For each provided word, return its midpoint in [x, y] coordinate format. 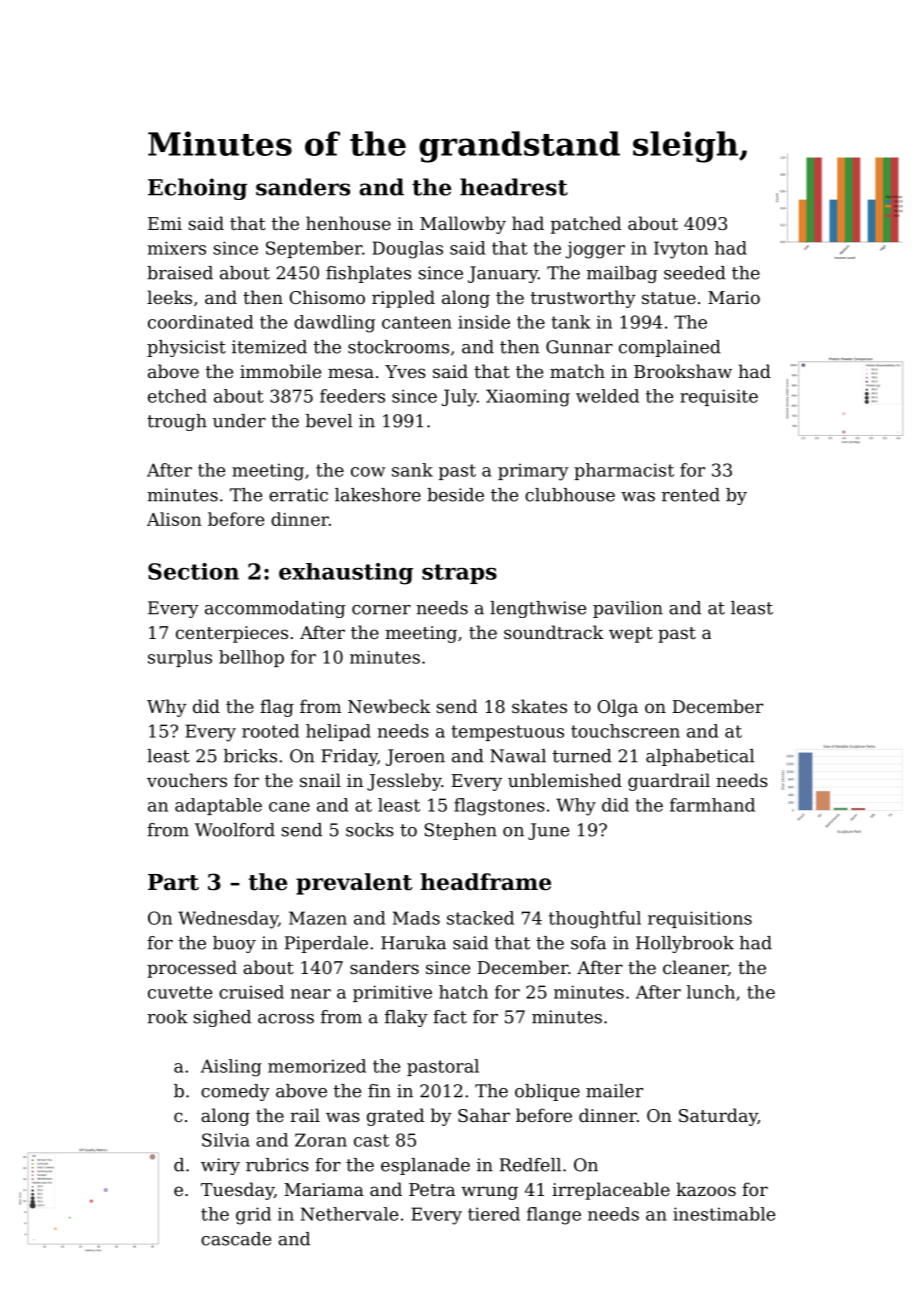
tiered [494, 1214]
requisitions [700, 919]
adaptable [218, 806]
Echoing [197, 189]
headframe [485, 882]
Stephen [461, 831]
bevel [329, 421]
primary [533, 472]
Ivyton [681, 250]
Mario [734, 297]
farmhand [712, 805]
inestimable [724, 1214]
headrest [514, 187]
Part [173, 882]
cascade [236, 1239]
